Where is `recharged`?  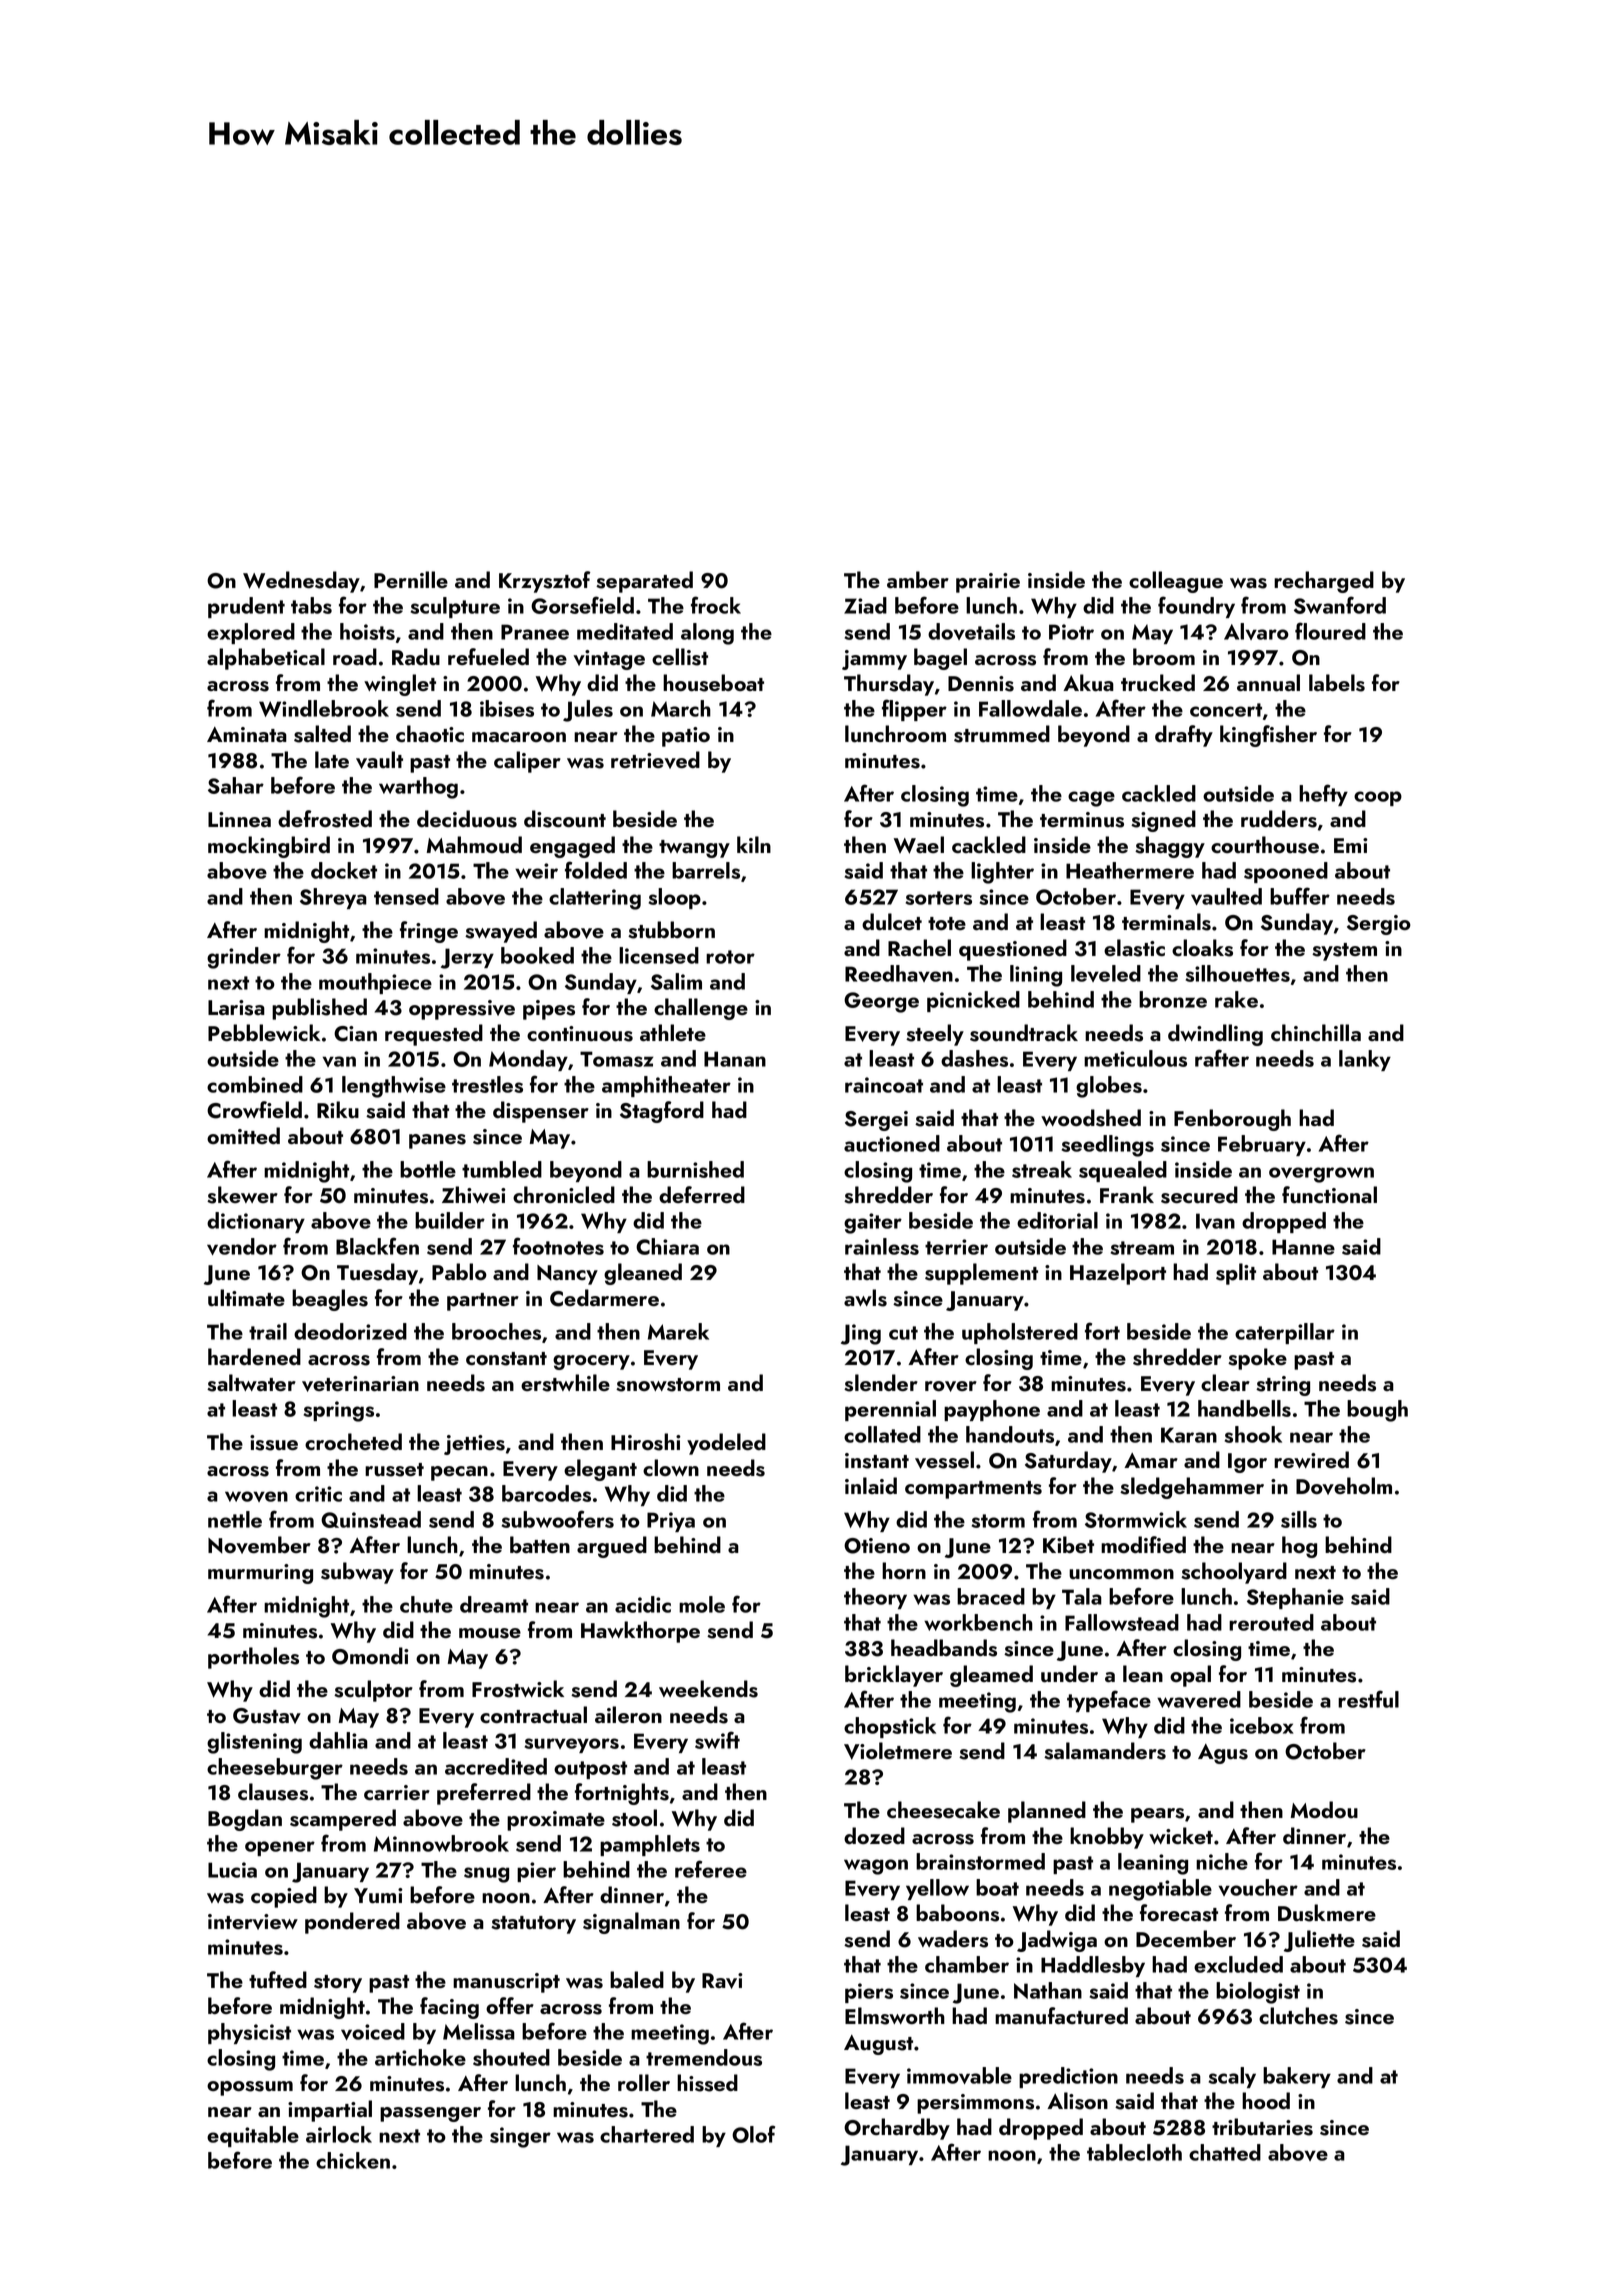
recharged is located at coordinates (1324, 582).
